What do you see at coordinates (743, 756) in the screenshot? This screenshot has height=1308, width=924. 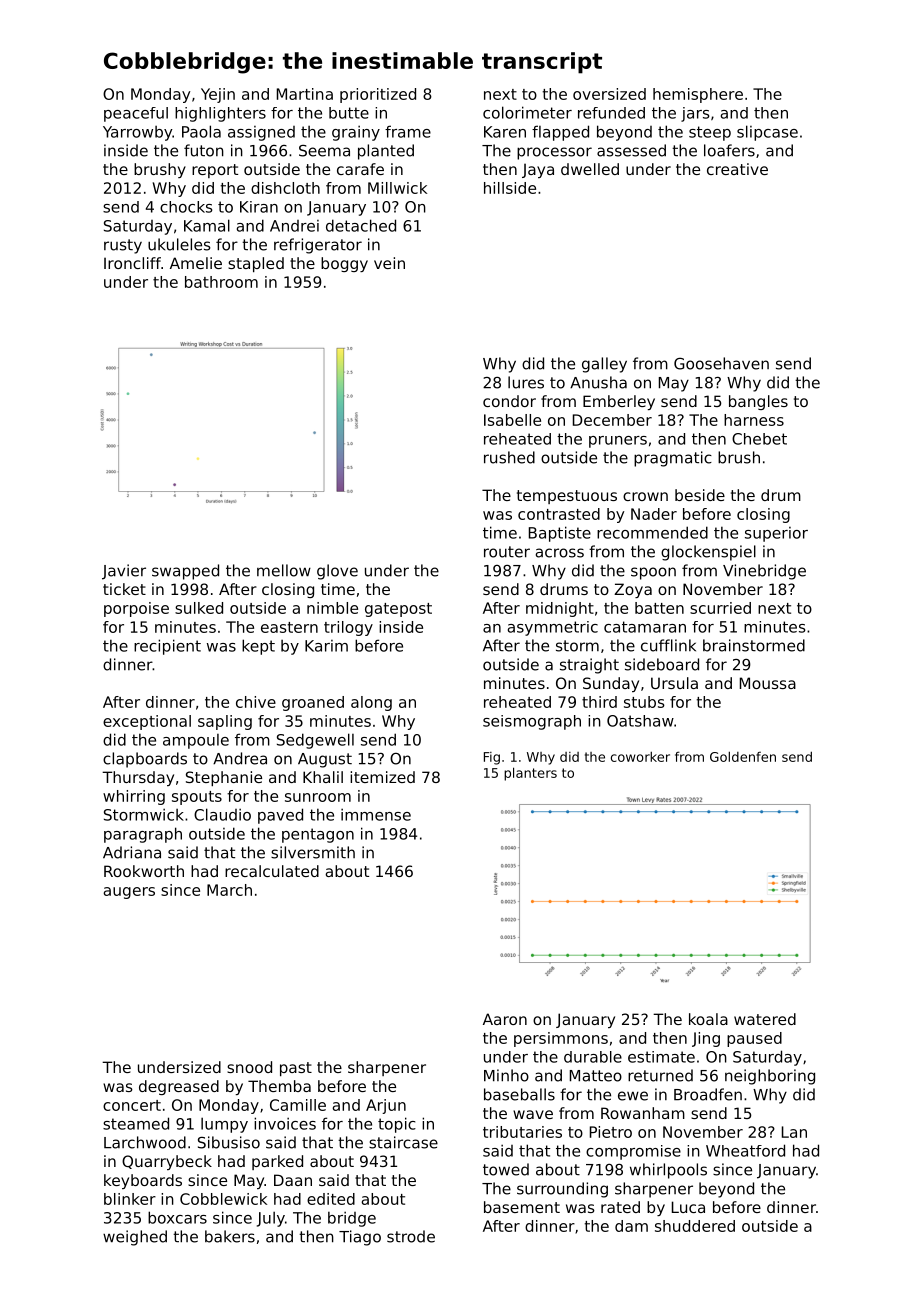 I see `Goldenfen` at bounding box center [743, 756].
